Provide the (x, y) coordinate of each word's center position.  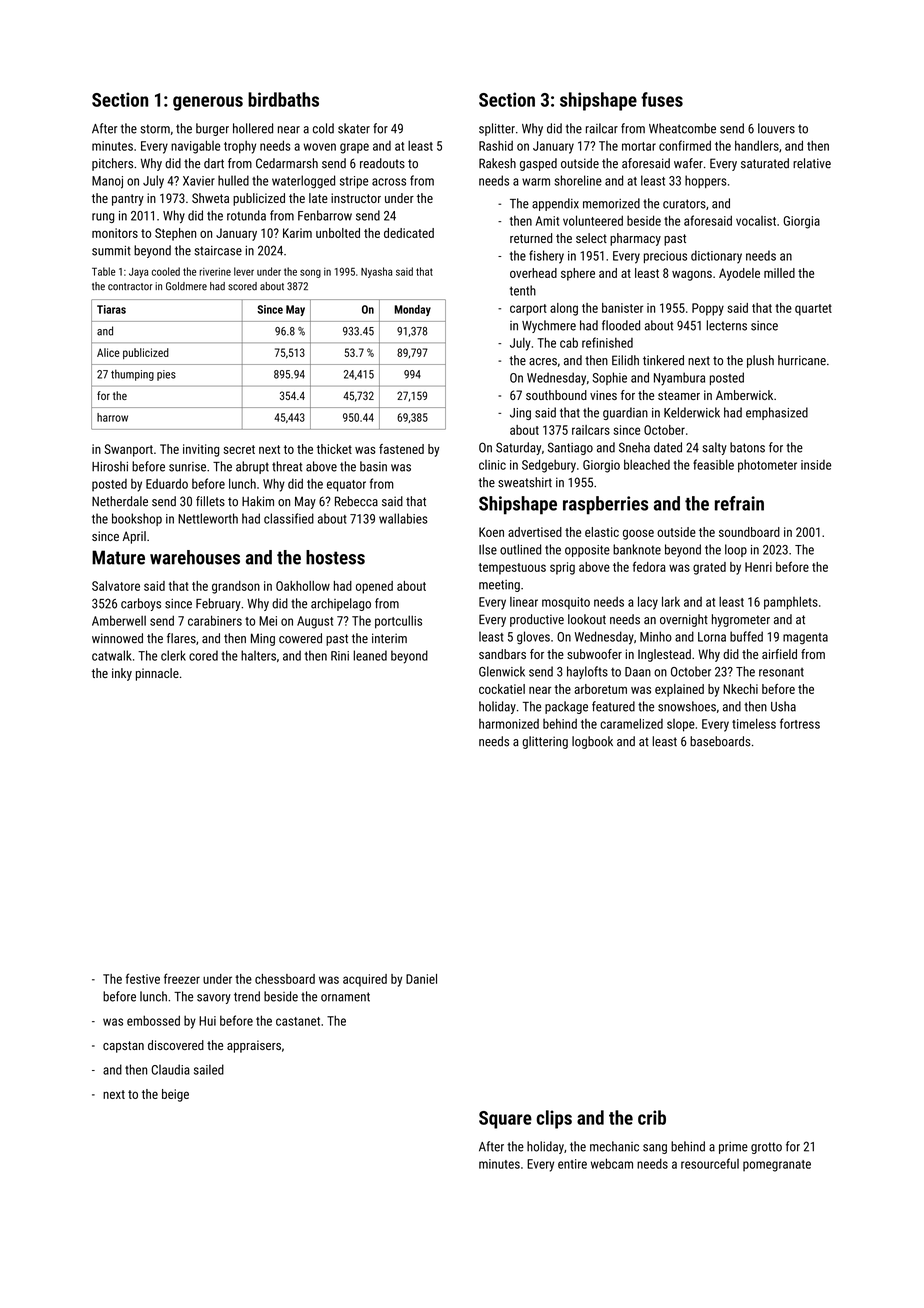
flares (181, 638)
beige (175, 1095)
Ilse (488, 549)
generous (208, 103)
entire (572, 1164)
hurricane (802, 360)
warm (536, 182)
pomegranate (777, 1166)
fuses (662, 99)
